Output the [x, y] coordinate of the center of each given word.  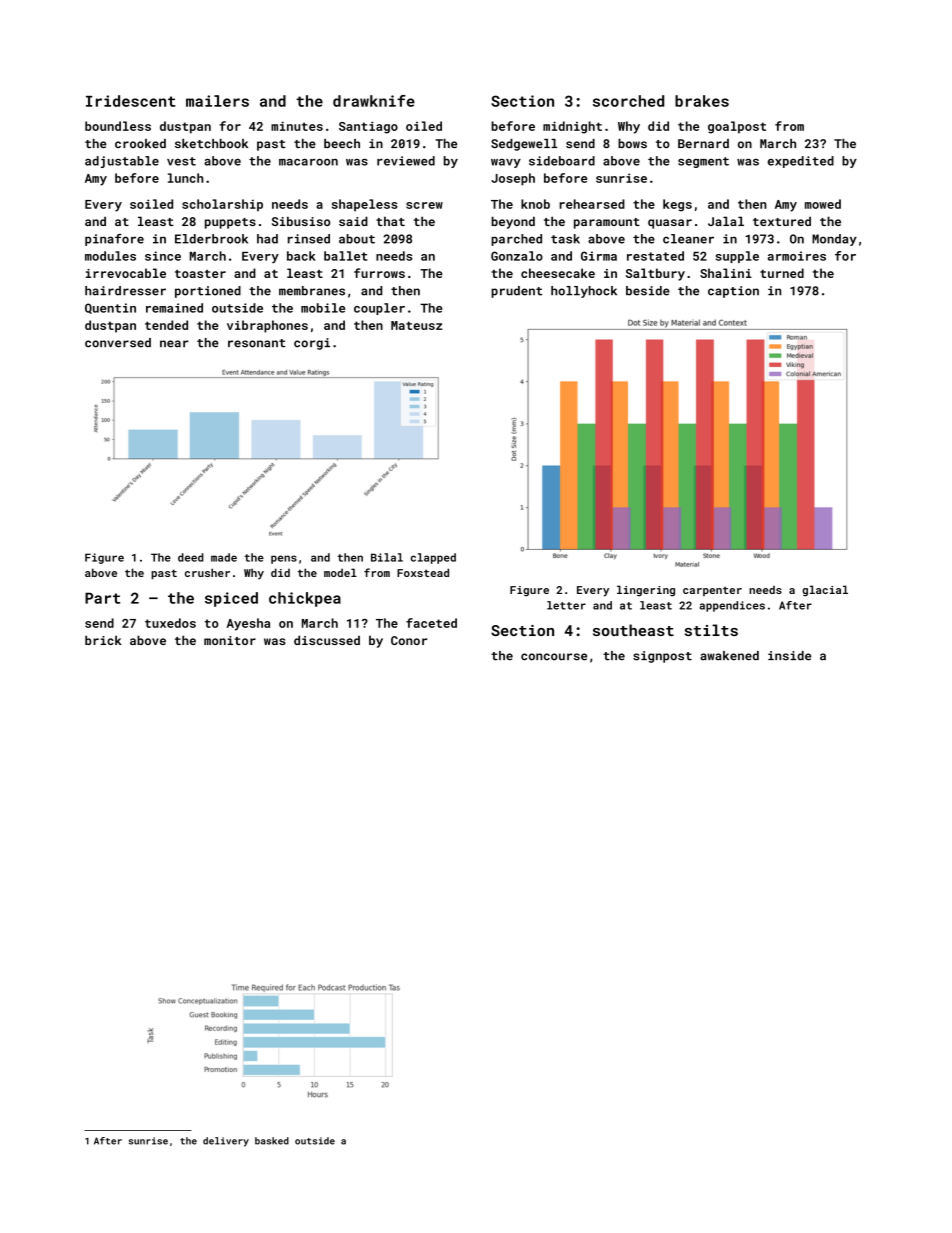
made [224, 557]
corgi [312, 344]
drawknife [374, 101]
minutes [297, 126]
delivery [226, 1142]
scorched [628, 101]
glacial [825, 591]
